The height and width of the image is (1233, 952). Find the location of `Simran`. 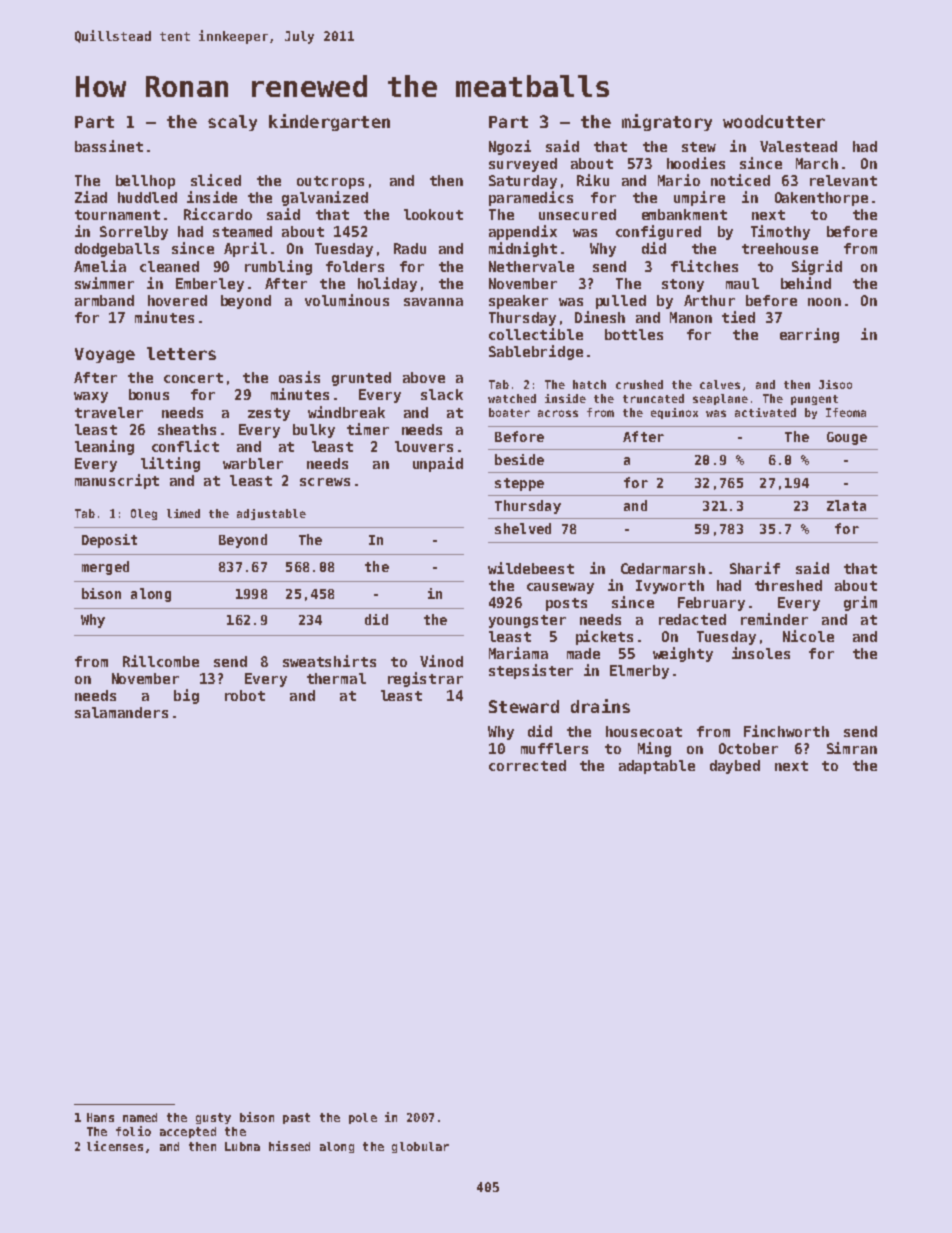

Simran is located at coordinates (852, 748).
